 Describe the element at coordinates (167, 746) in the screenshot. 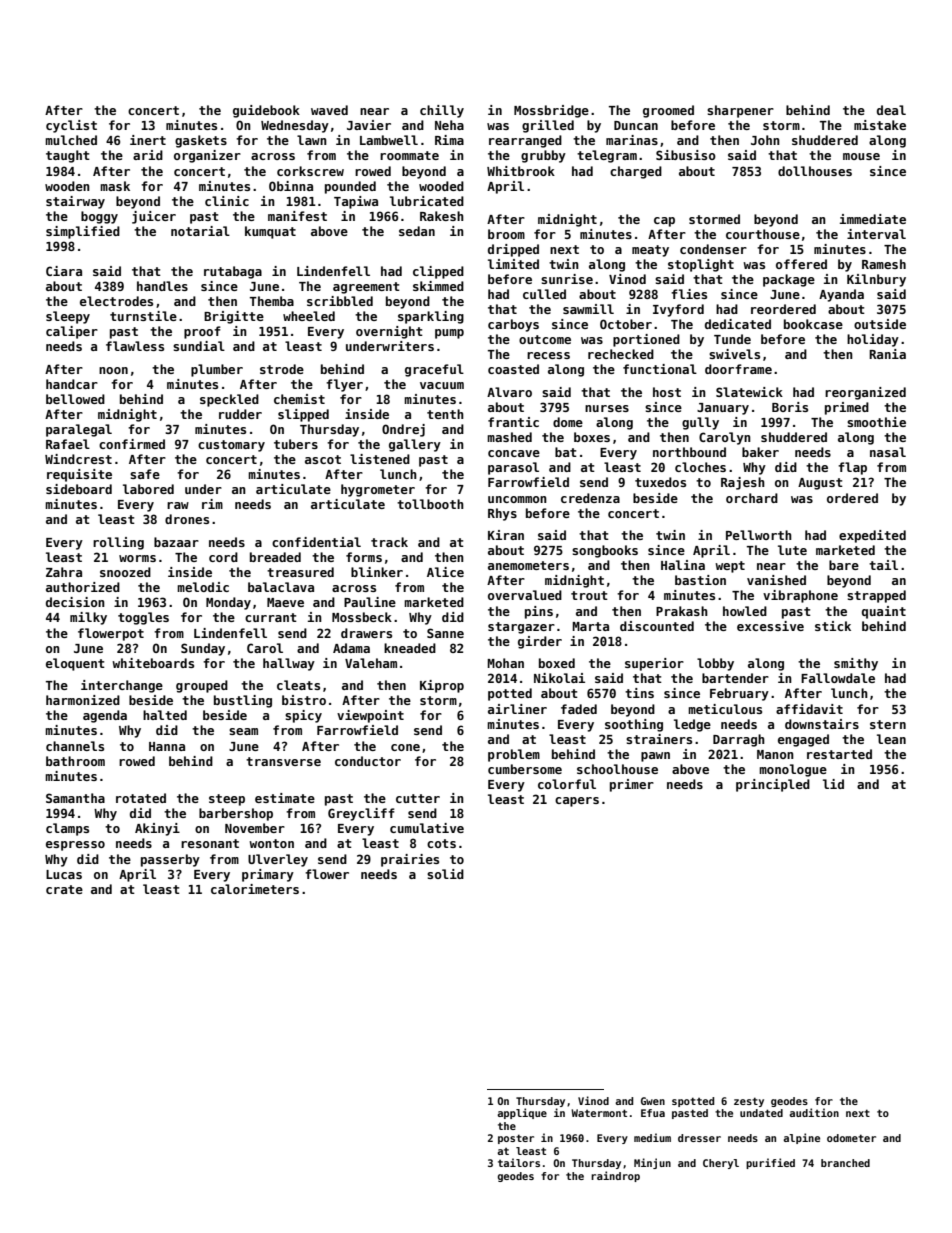

I see `Hanna` at that location.
